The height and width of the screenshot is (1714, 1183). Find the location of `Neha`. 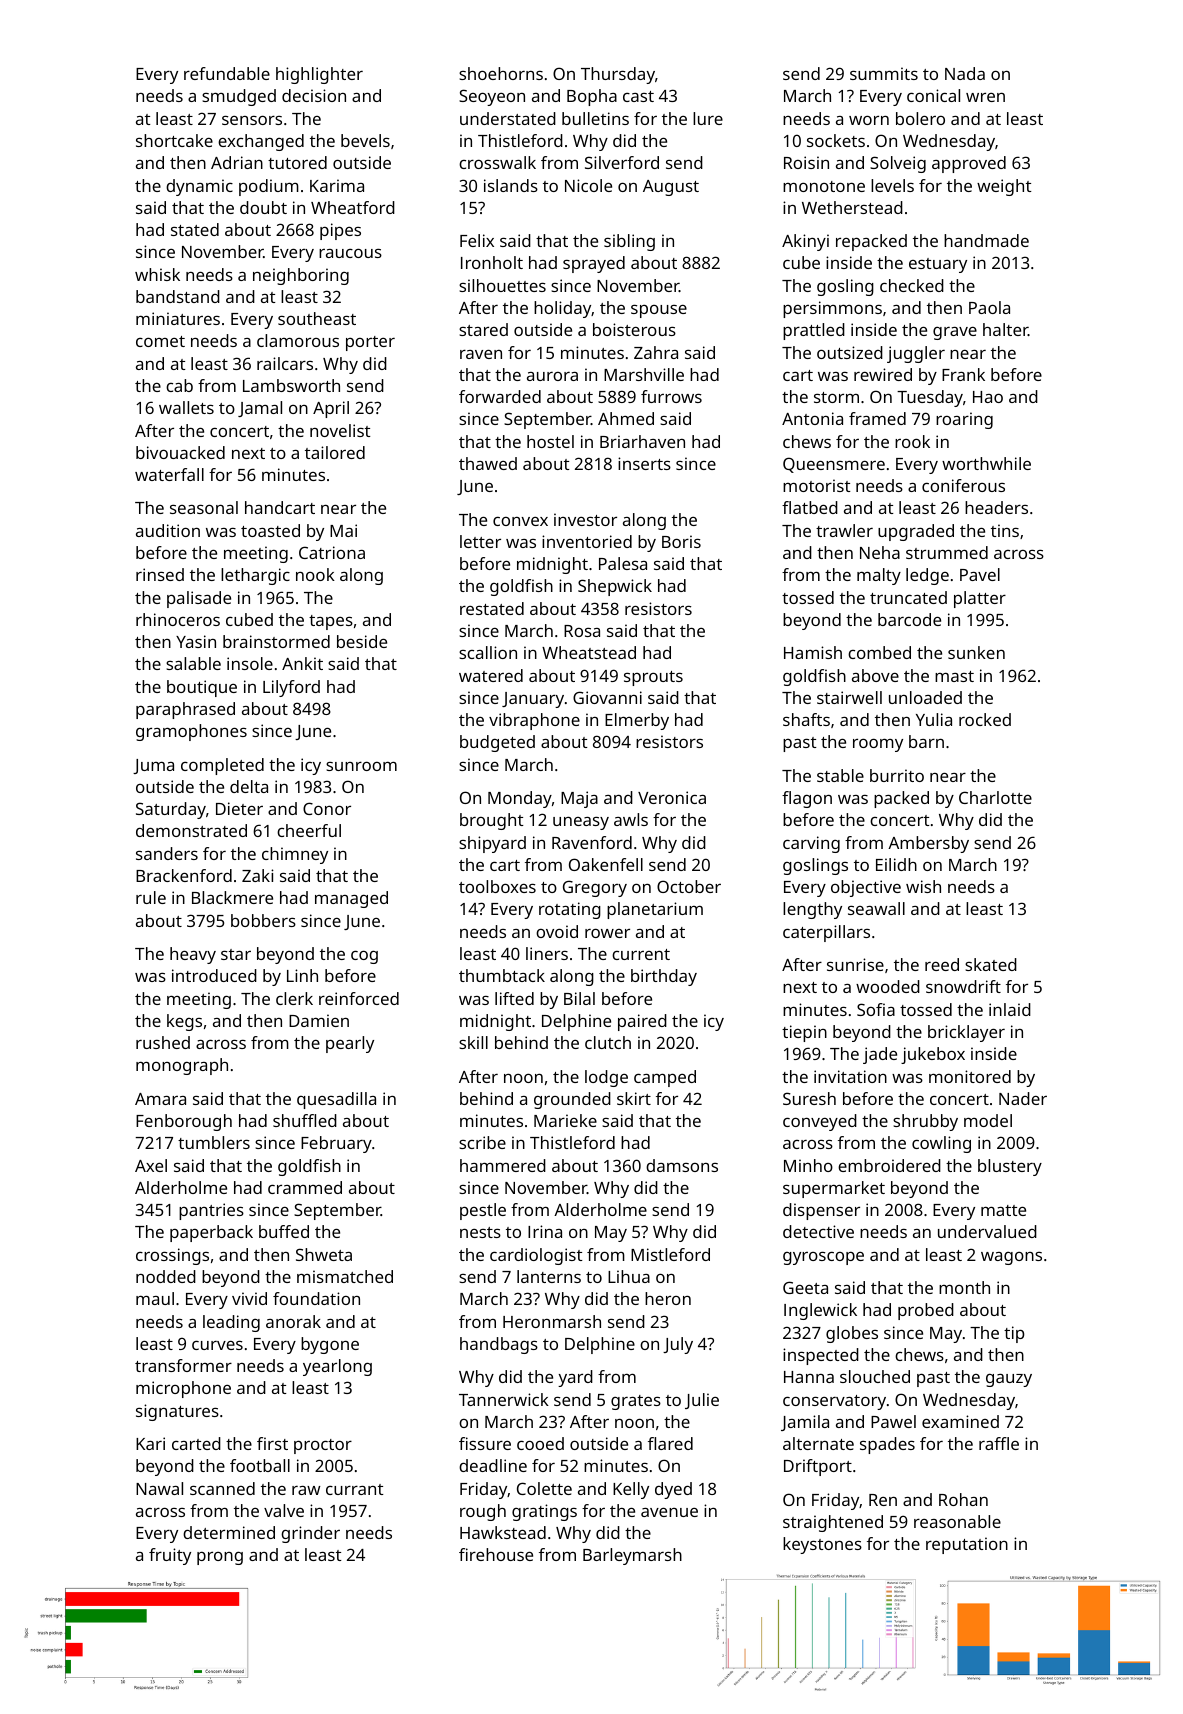

Neha is located at coordinates (880, 552).
